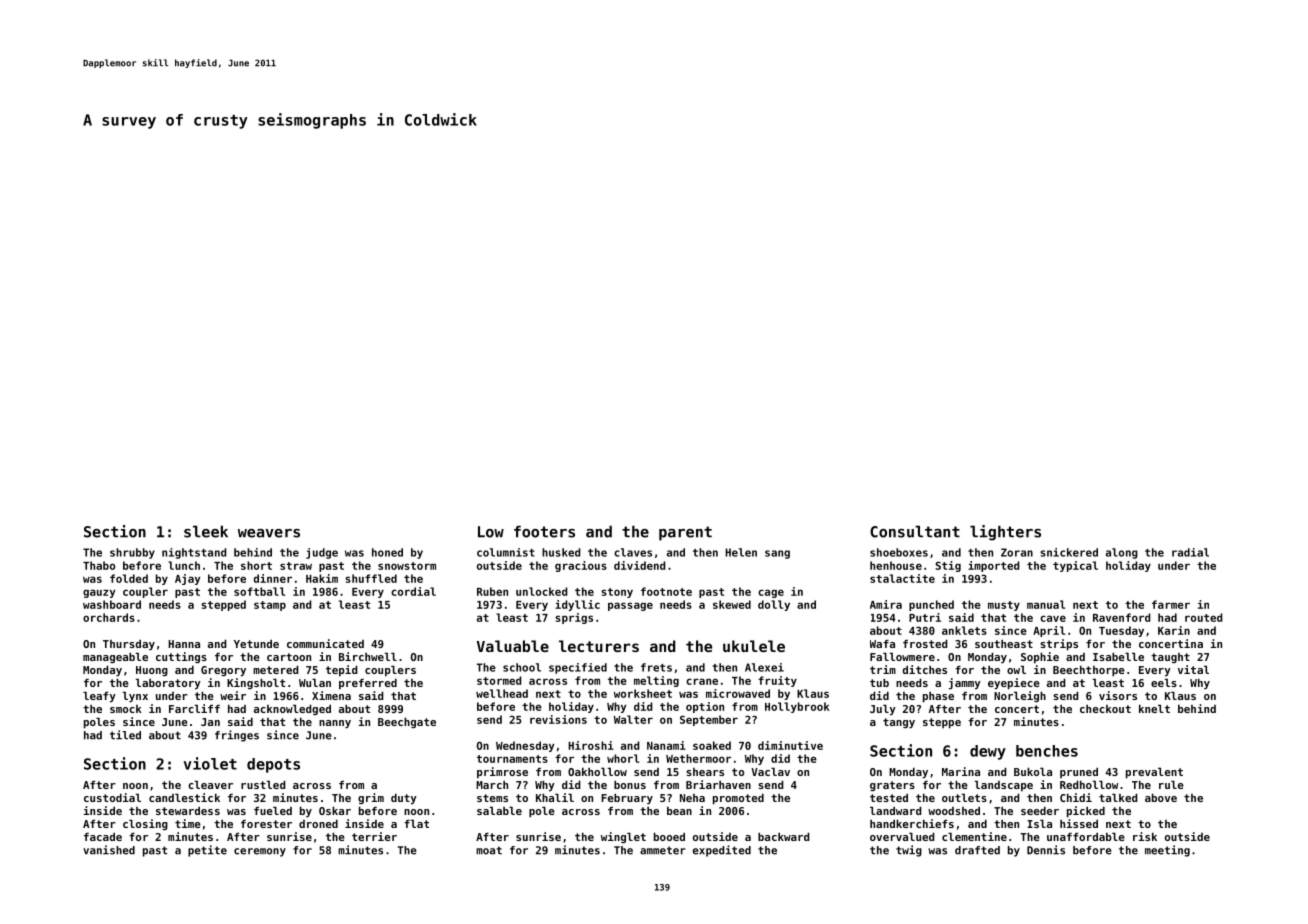  What do you see at coordinates (266, 824) in the image?
I see `forester` at bounding box center [266, 824].
